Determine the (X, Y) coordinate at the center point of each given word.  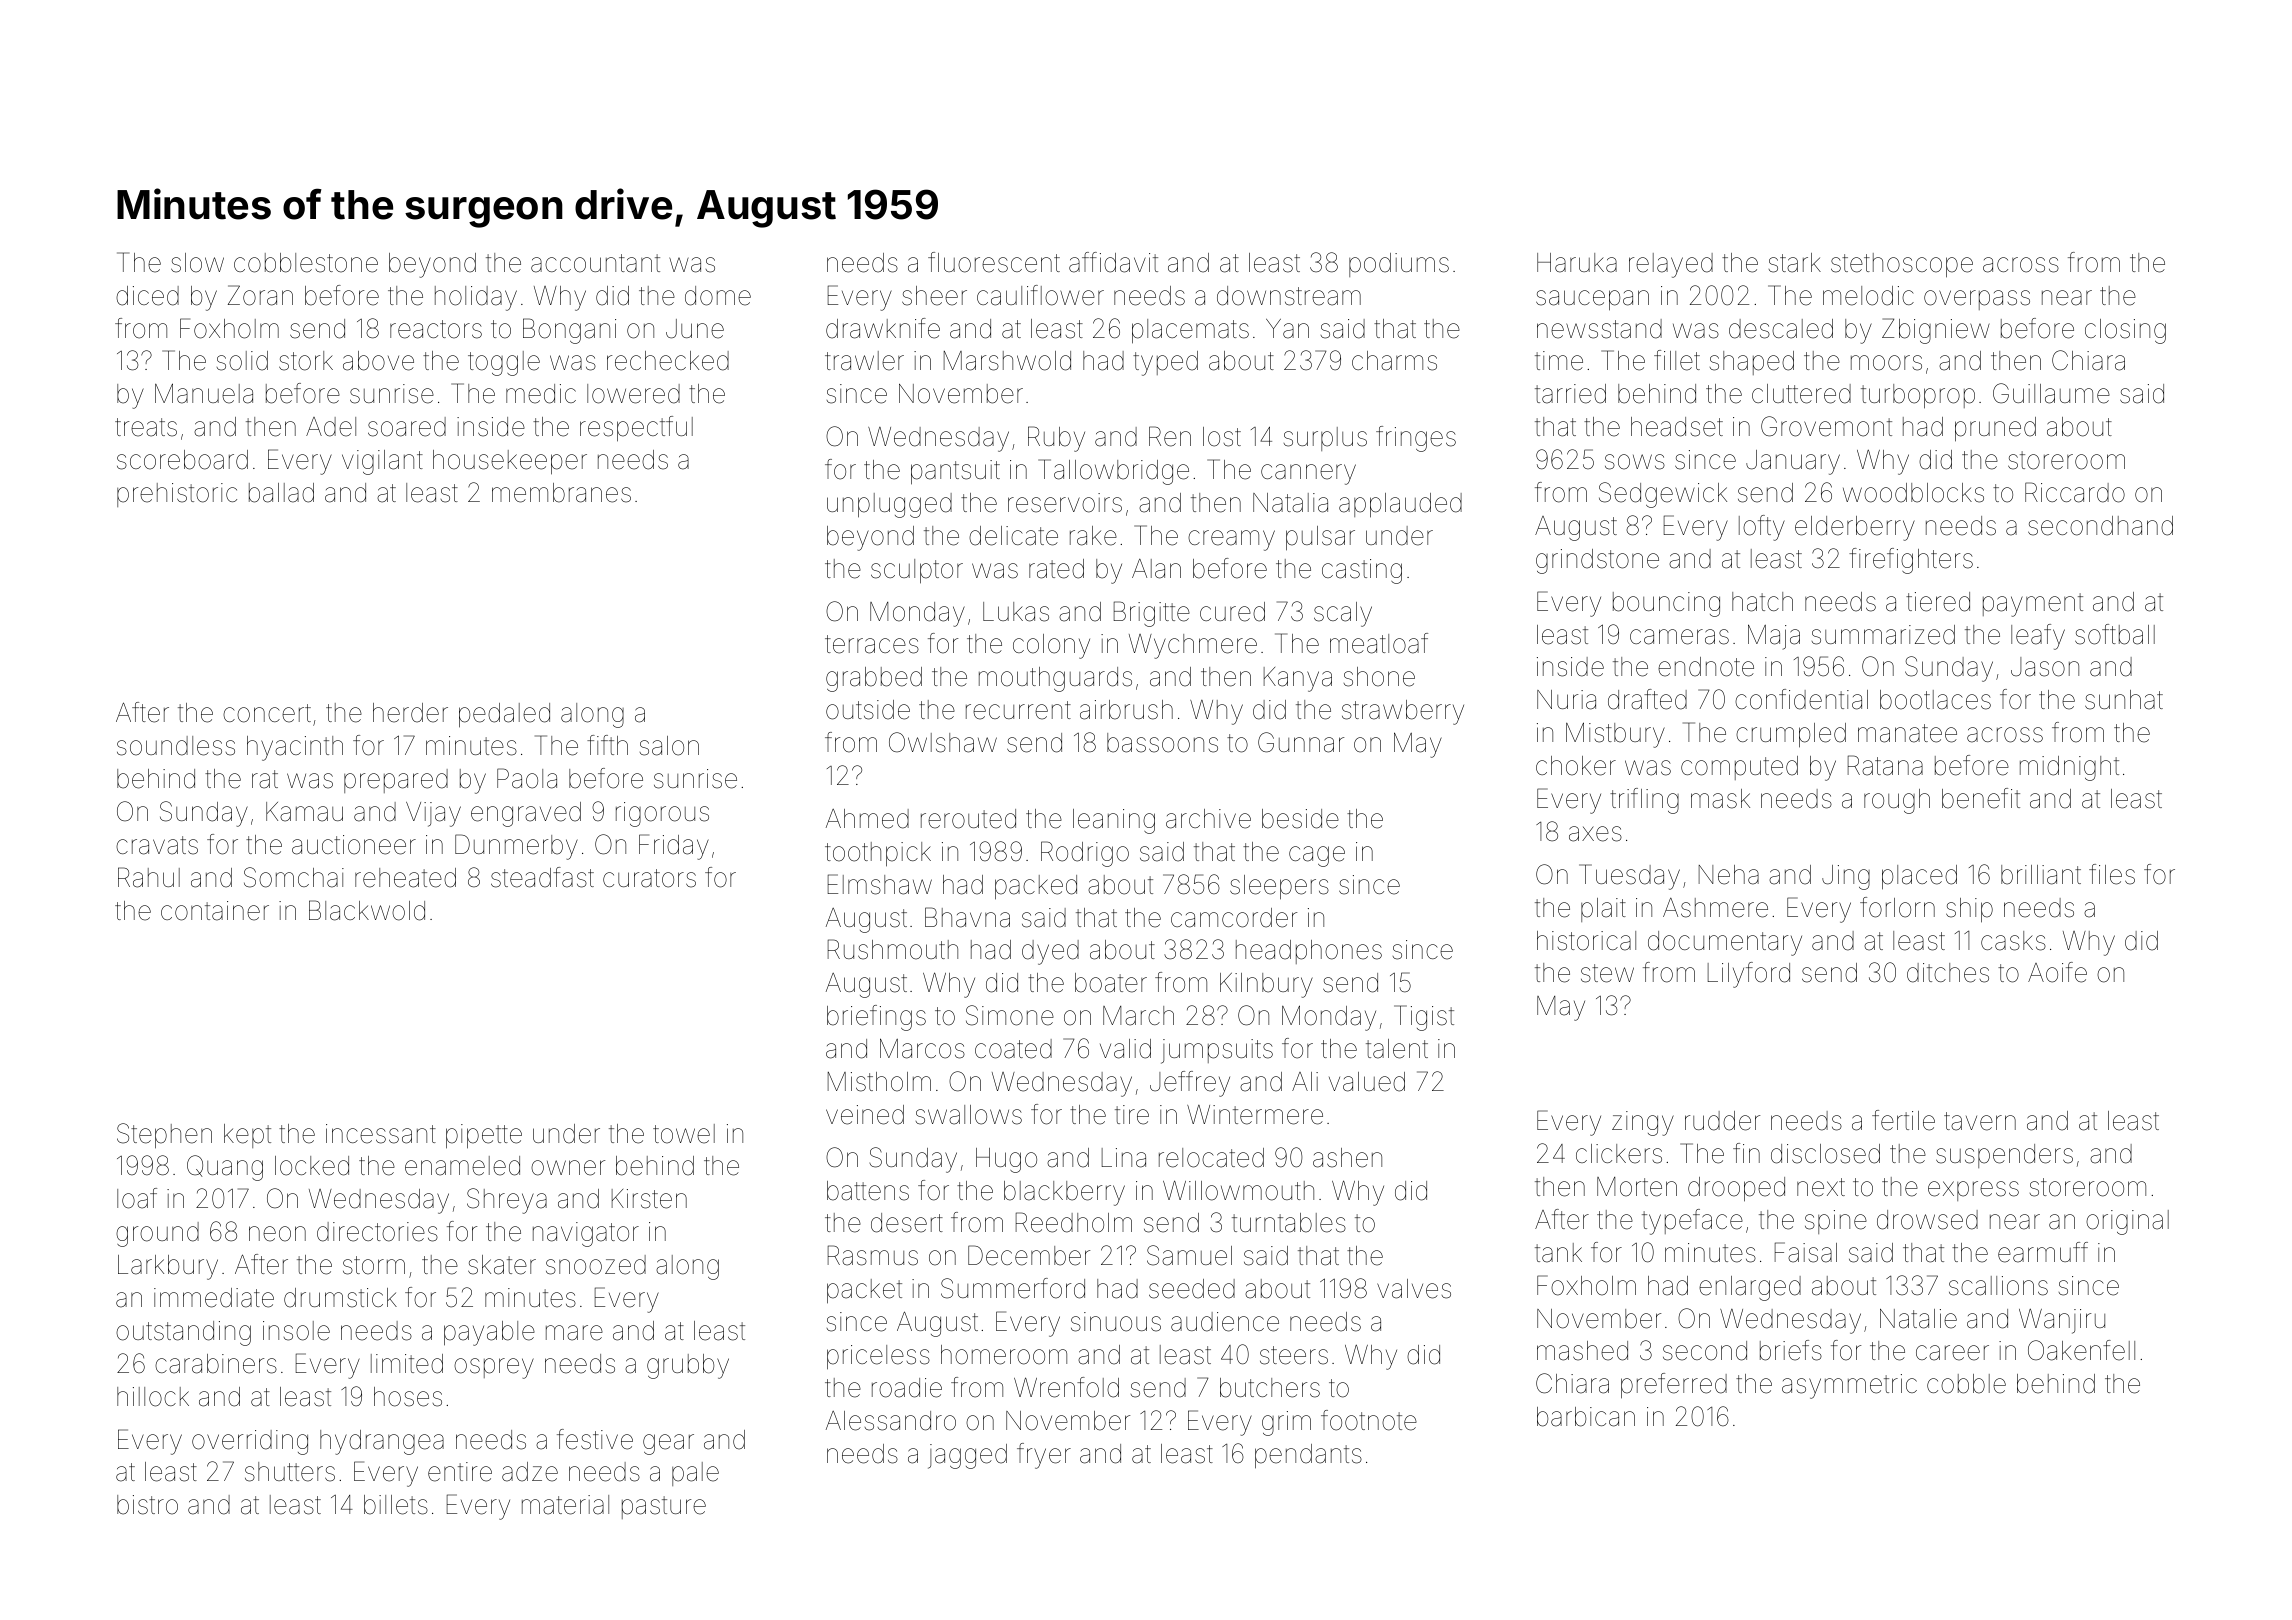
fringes (1416, 439)
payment (2033, 605)
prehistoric (177, 495)
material (565, 1505)
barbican (1586, 1417)
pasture (664, 1507)
